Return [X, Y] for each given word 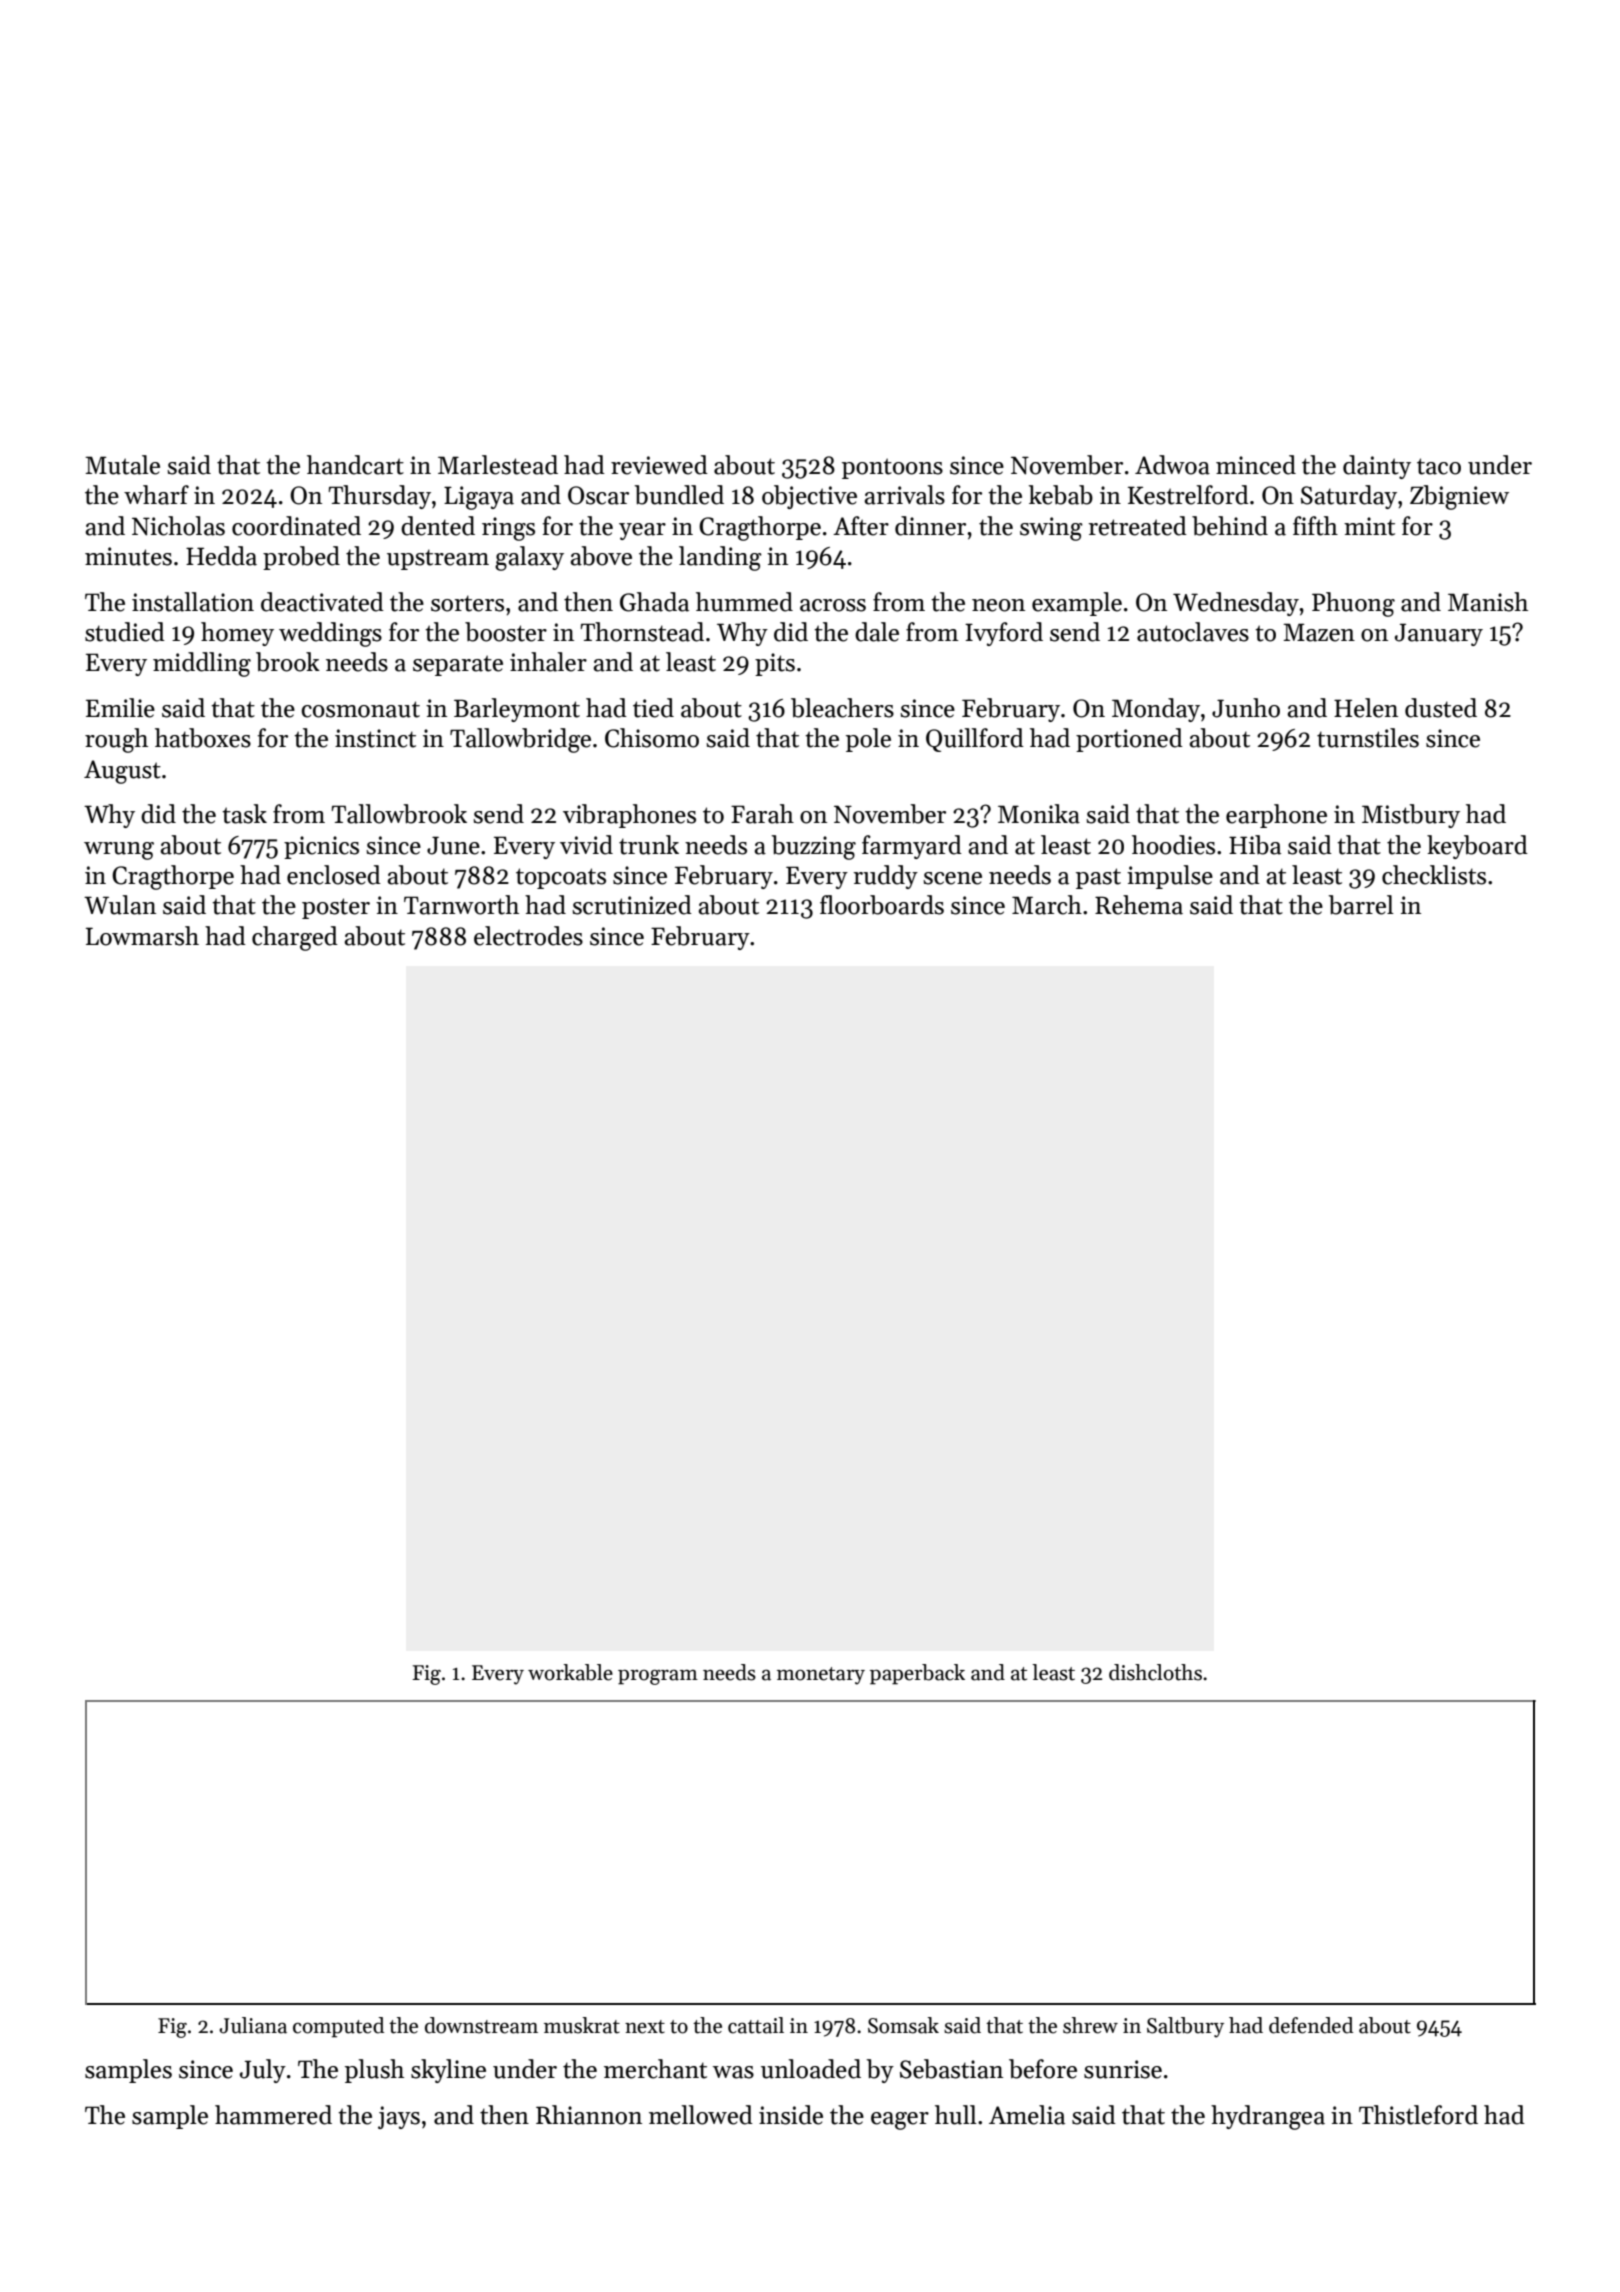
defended [1311, 2025]
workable [570, 1672]
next [645, 2027]
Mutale [122, 465]
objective [809, 497]
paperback [917, 1674]
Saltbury [1185, 2027]
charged [295, 938]
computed [338, 2027]
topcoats [561, 878]
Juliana [253, 2025]
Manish [1488, 602]
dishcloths [1155, 1672]
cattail [756, 2025]
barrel [1361, 905]
